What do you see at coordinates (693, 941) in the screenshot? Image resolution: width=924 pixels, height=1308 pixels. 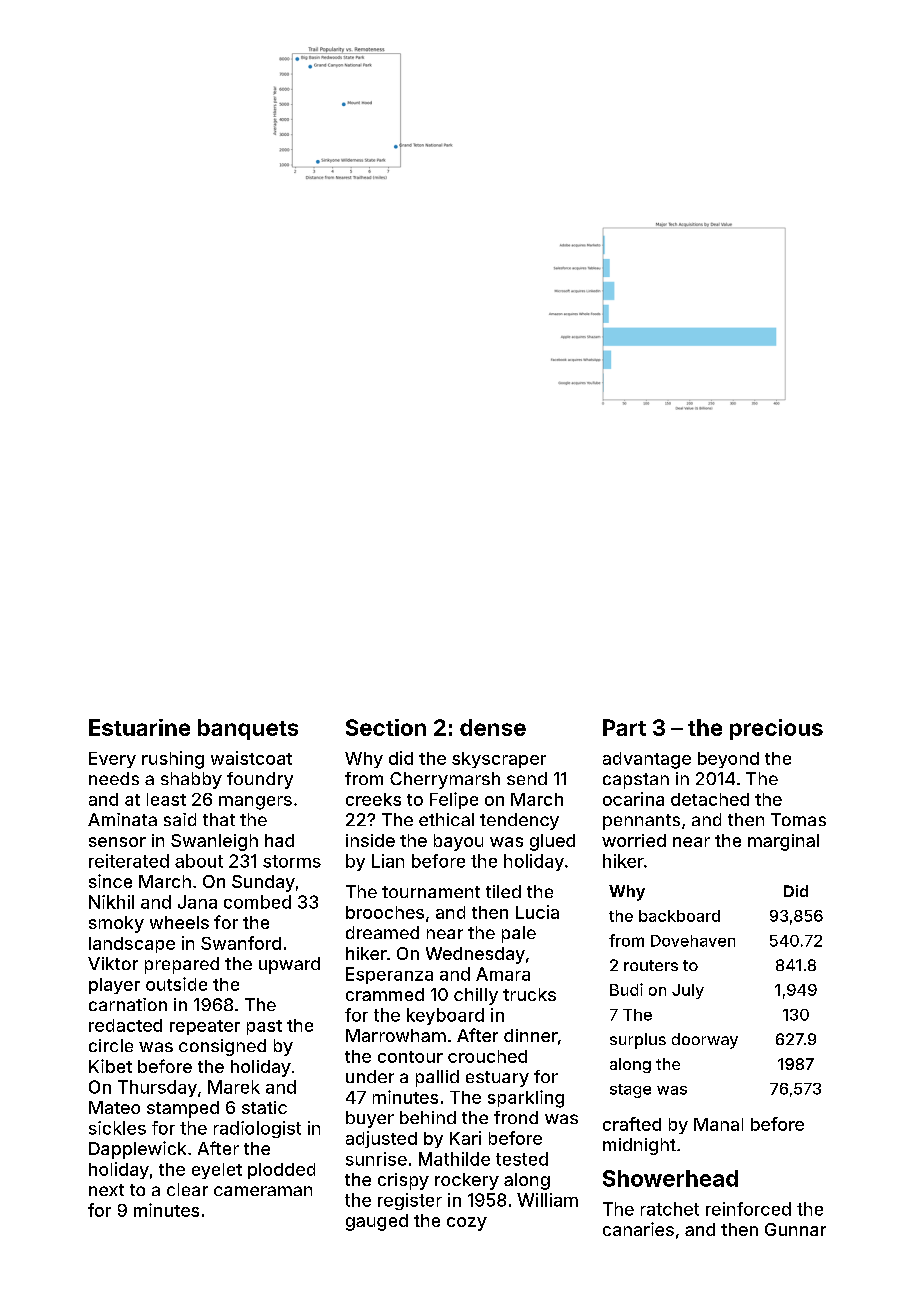 I see `Dovehaven` at bounding box center [693, 941].
